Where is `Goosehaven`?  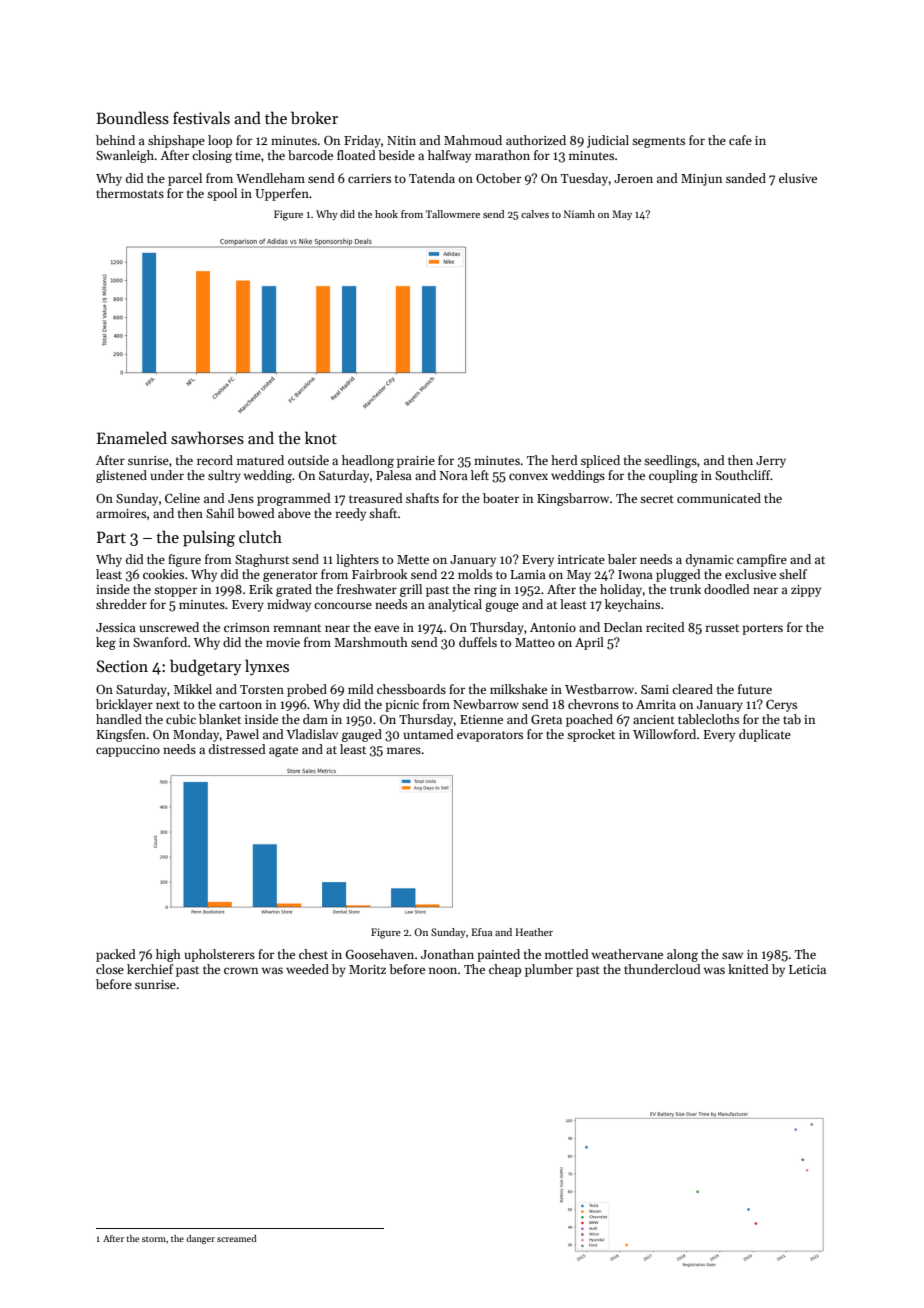 Goosehaven is located at coordinates (380, 954).
